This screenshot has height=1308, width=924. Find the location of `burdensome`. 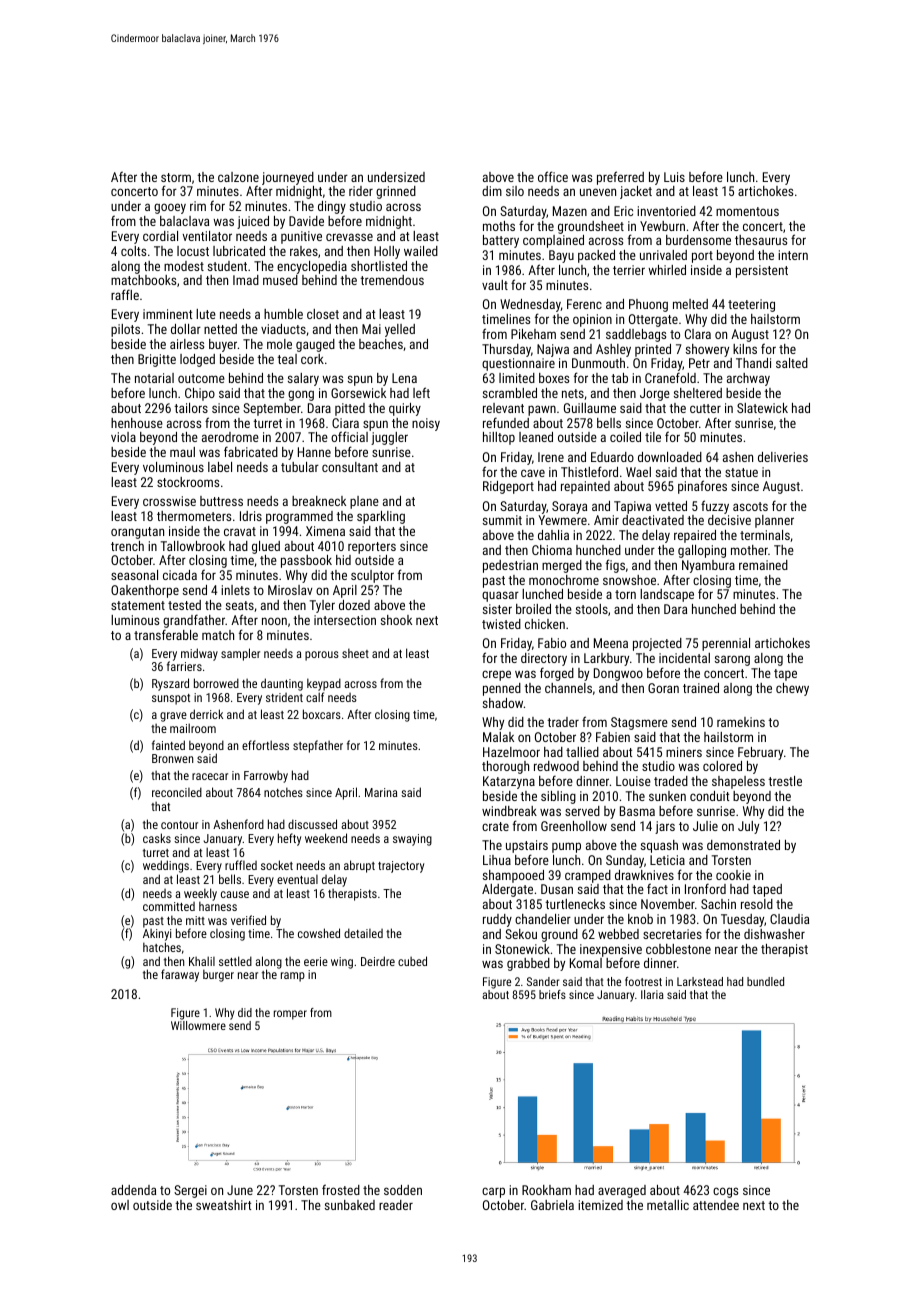

burdensome is located at coordinates (698, 240).
